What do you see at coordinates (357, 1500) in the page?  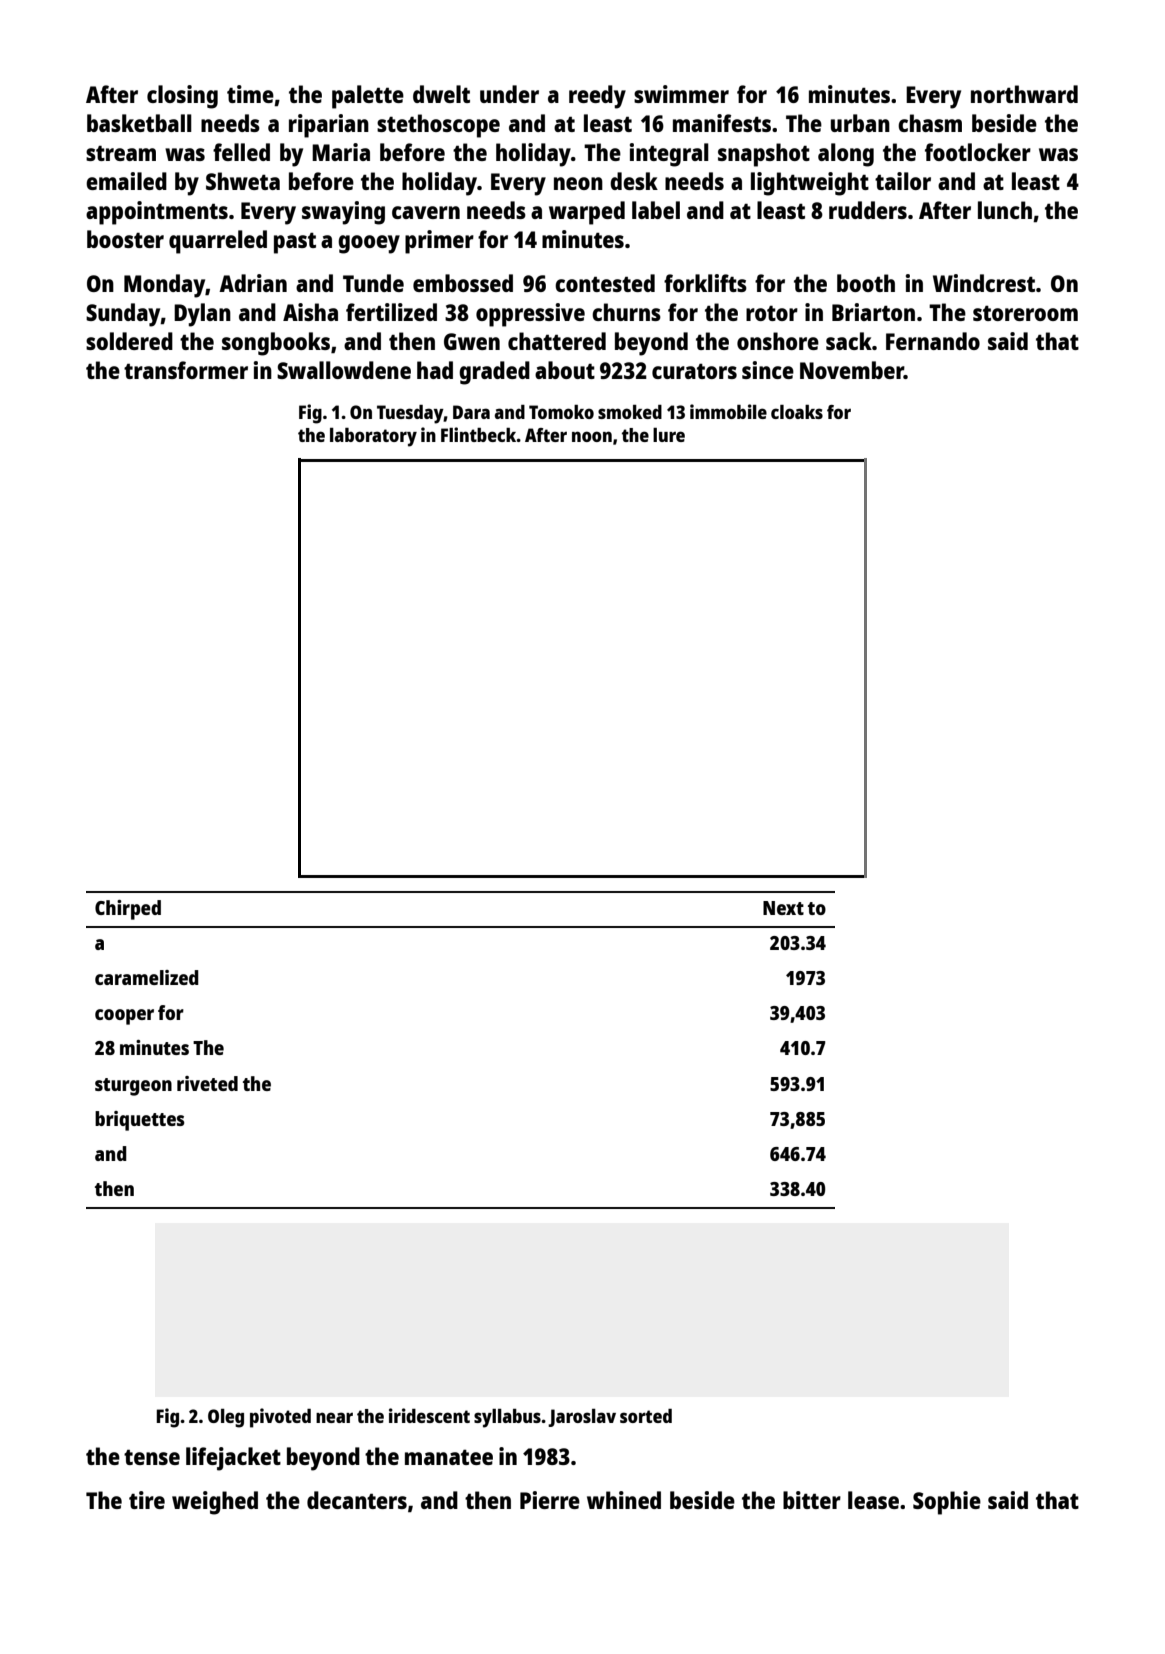 I see `decanters` at bounding box center [357, 1500].
